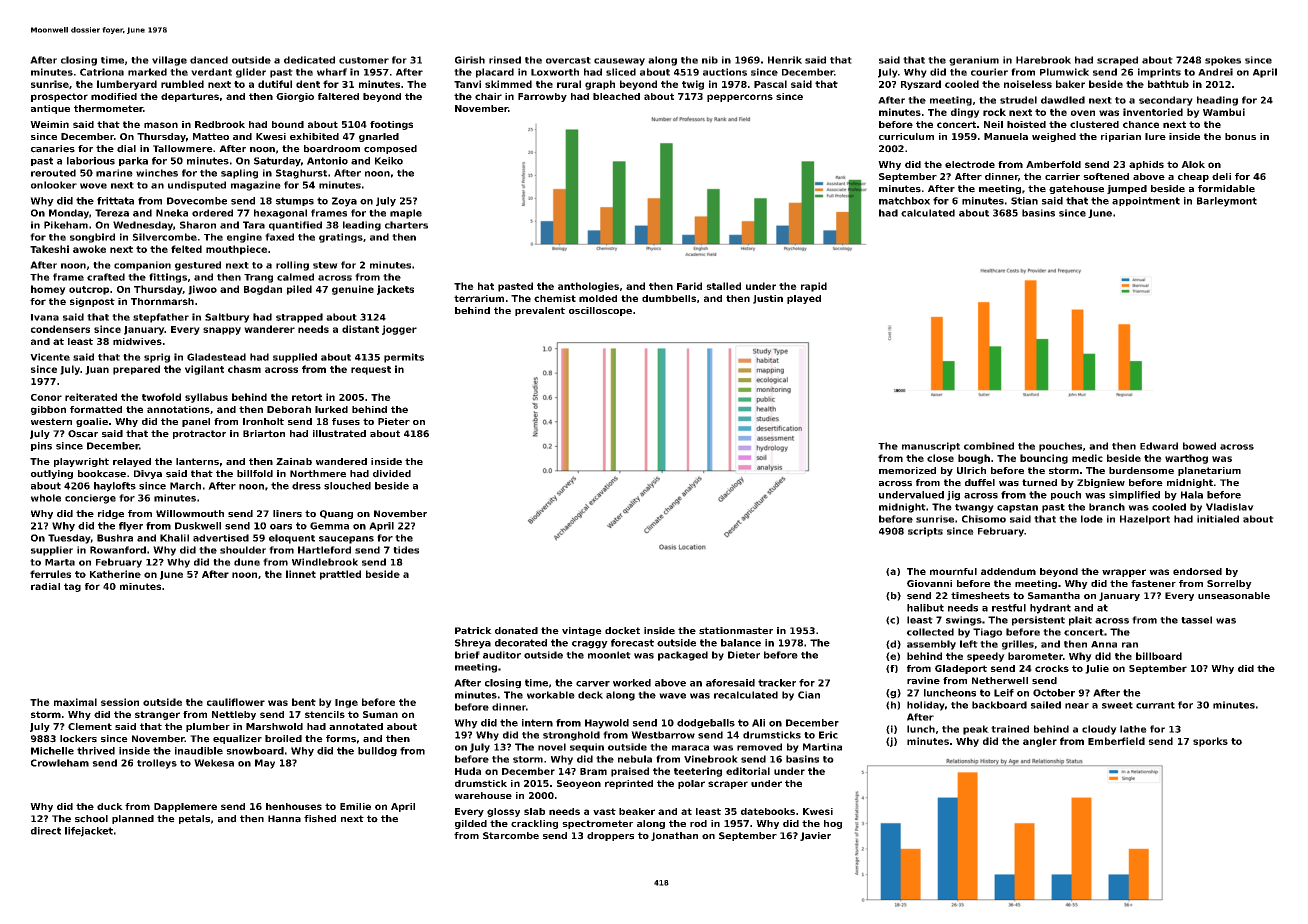  I want to click on bowed, so click(1199, 446).
